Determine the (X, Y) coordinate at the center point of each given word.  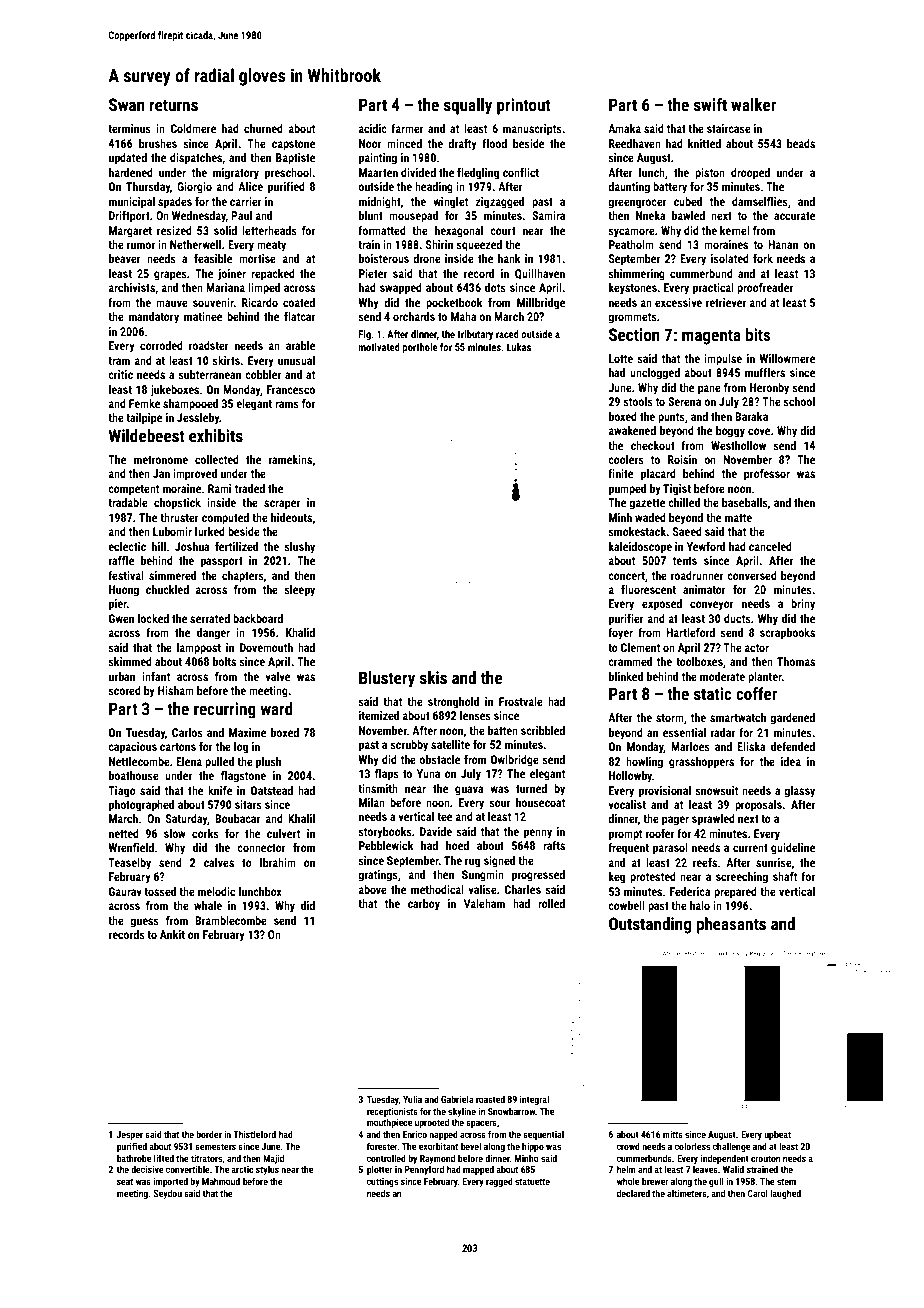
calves (219, 862)
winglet (450, 203)
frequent (628, 849)
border (209, 1134)
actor (756, 648)
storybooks (385, 833)
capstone (293, 145)
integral (534, 1100)
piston (710, 174)
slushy (299, 548)
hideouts (291, 517)
